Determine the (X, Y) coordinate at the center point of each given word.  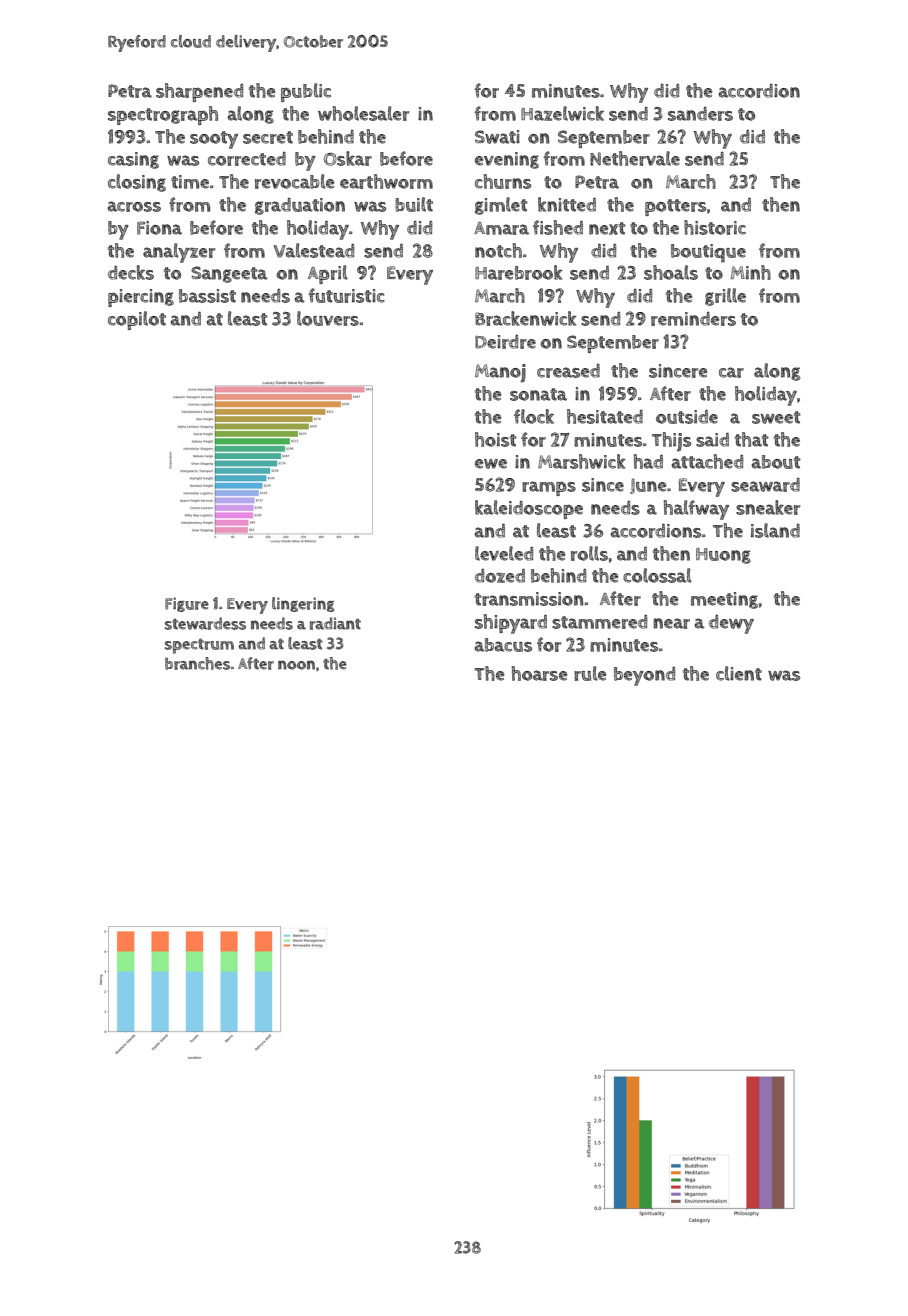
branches (197, 663)
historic (715, 227)
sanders (700, 114)
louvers (328, 318)
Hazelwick (562, 113)
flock (534, 416)
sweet (776, 417)
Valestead (314, 250)
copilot (137, 320)
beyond (644, 676)
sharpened (199, 92)
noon (296, 665)
